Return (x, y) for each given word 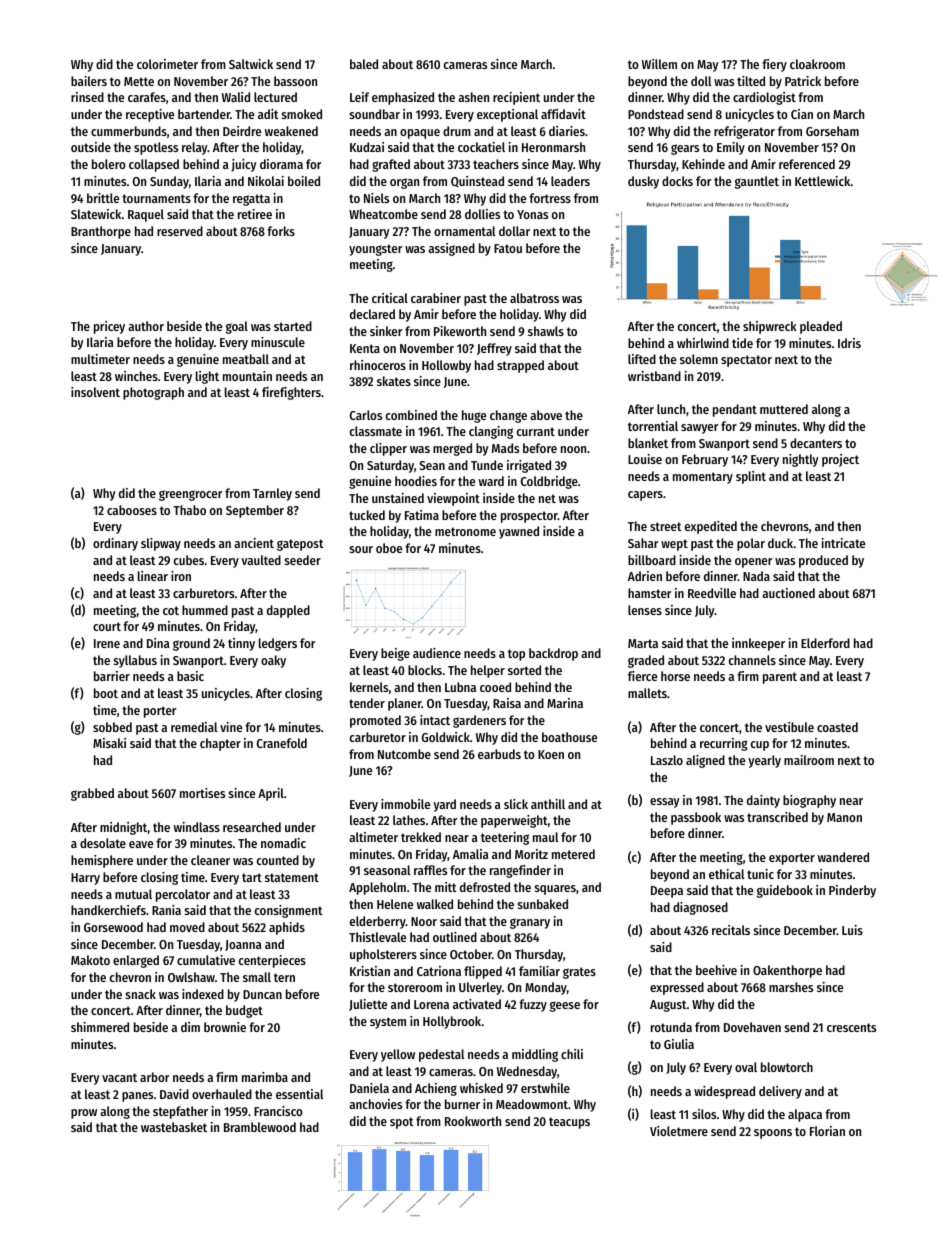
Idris (849, 343)
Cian (802, 114)
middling (535, 1055)
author (146, 326)
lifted (642, 359)
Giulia (679, 1044)
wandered (843, 857)
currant (536, 431)
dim (190, 1027)
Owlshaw (191, 977)
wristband (654, 376)
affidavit (563, 114)
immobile (405, 804)
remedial (194, 727)
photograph (153, 393)
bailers (89, 81)
